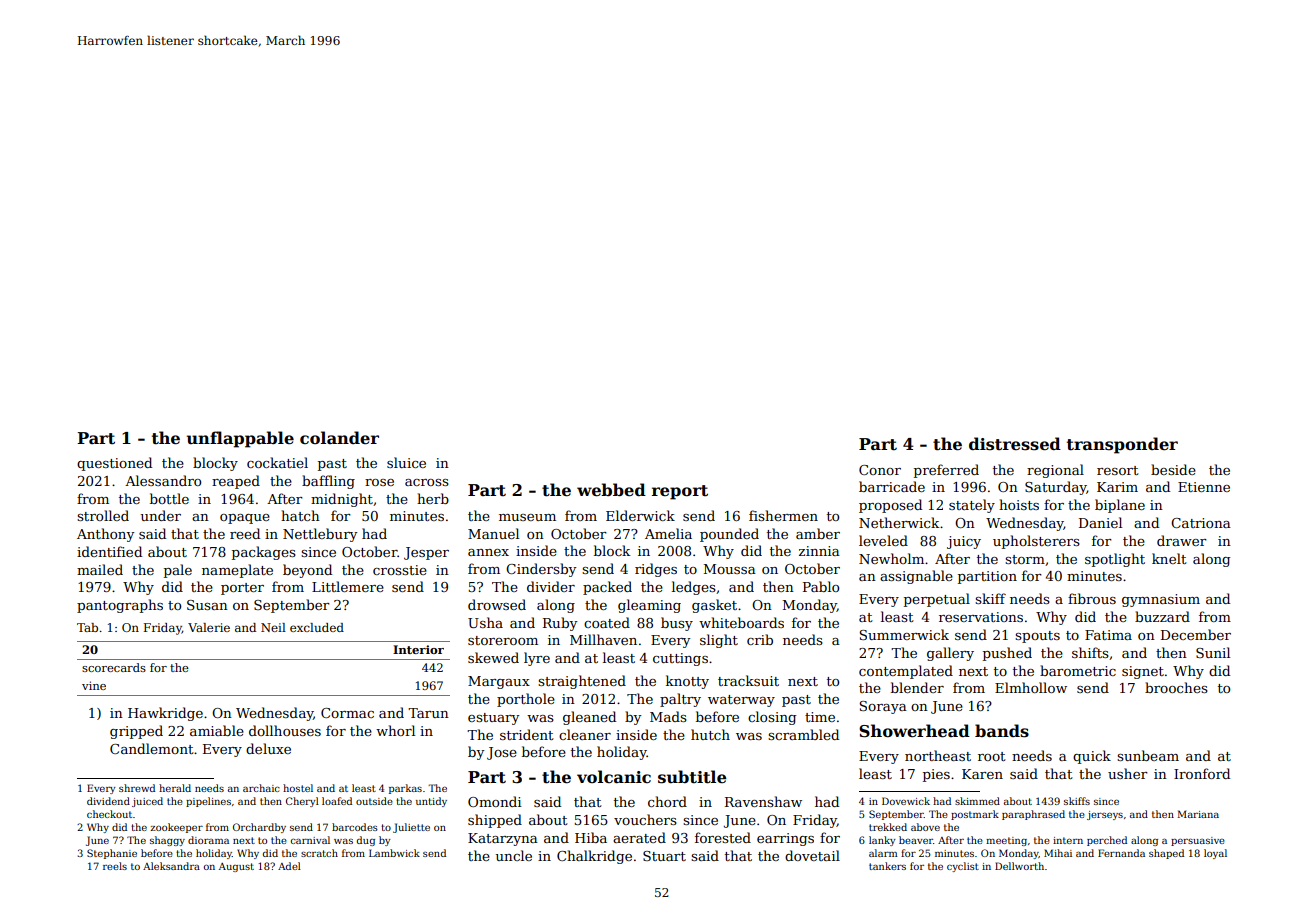 This screenshot has height=924, width=1308. I want to click on volcanic, so click(614, 776).
